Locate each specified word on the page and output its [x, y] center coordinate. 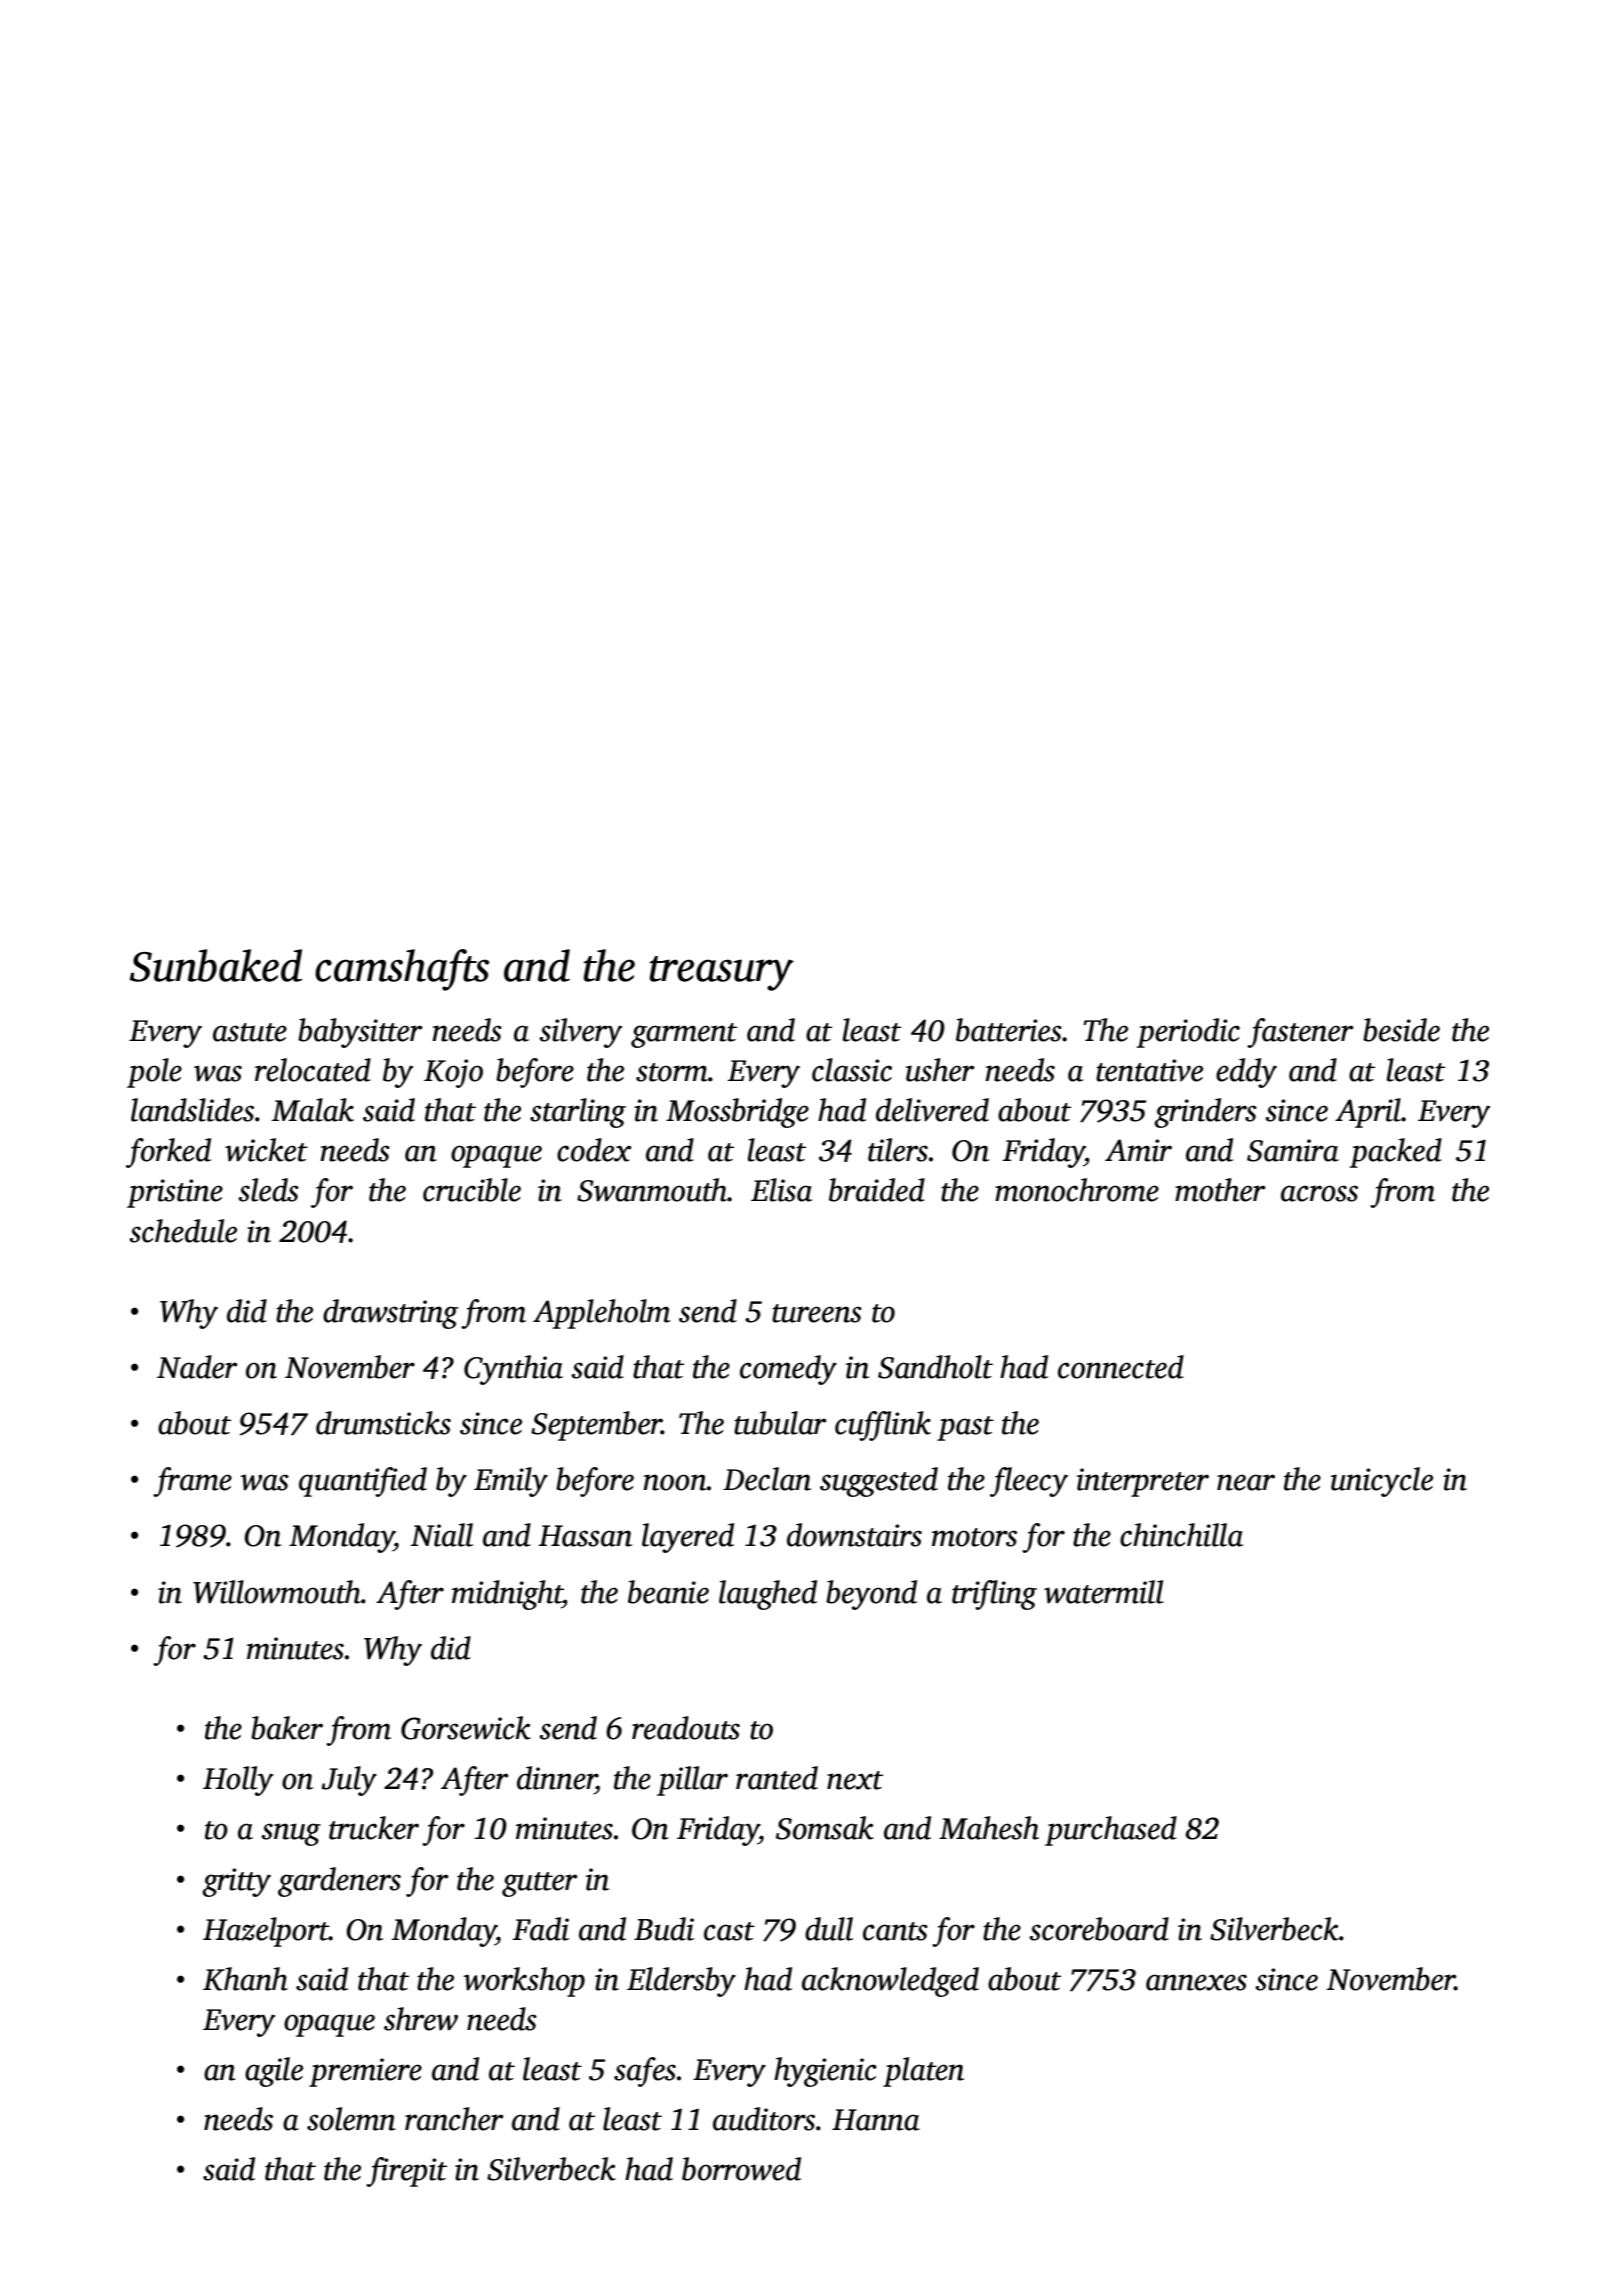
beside [1401, 1030]
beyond [871, 1595]
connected [1121, 1367]
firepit [406, 2172]
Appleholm [602, 1314]
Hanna [876, 2120]
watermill [1104, 1592]
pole [154, 1073]
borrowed [741, 2169]
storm [672, 1072]
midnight [507, 1595]
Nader [197, 1367]
